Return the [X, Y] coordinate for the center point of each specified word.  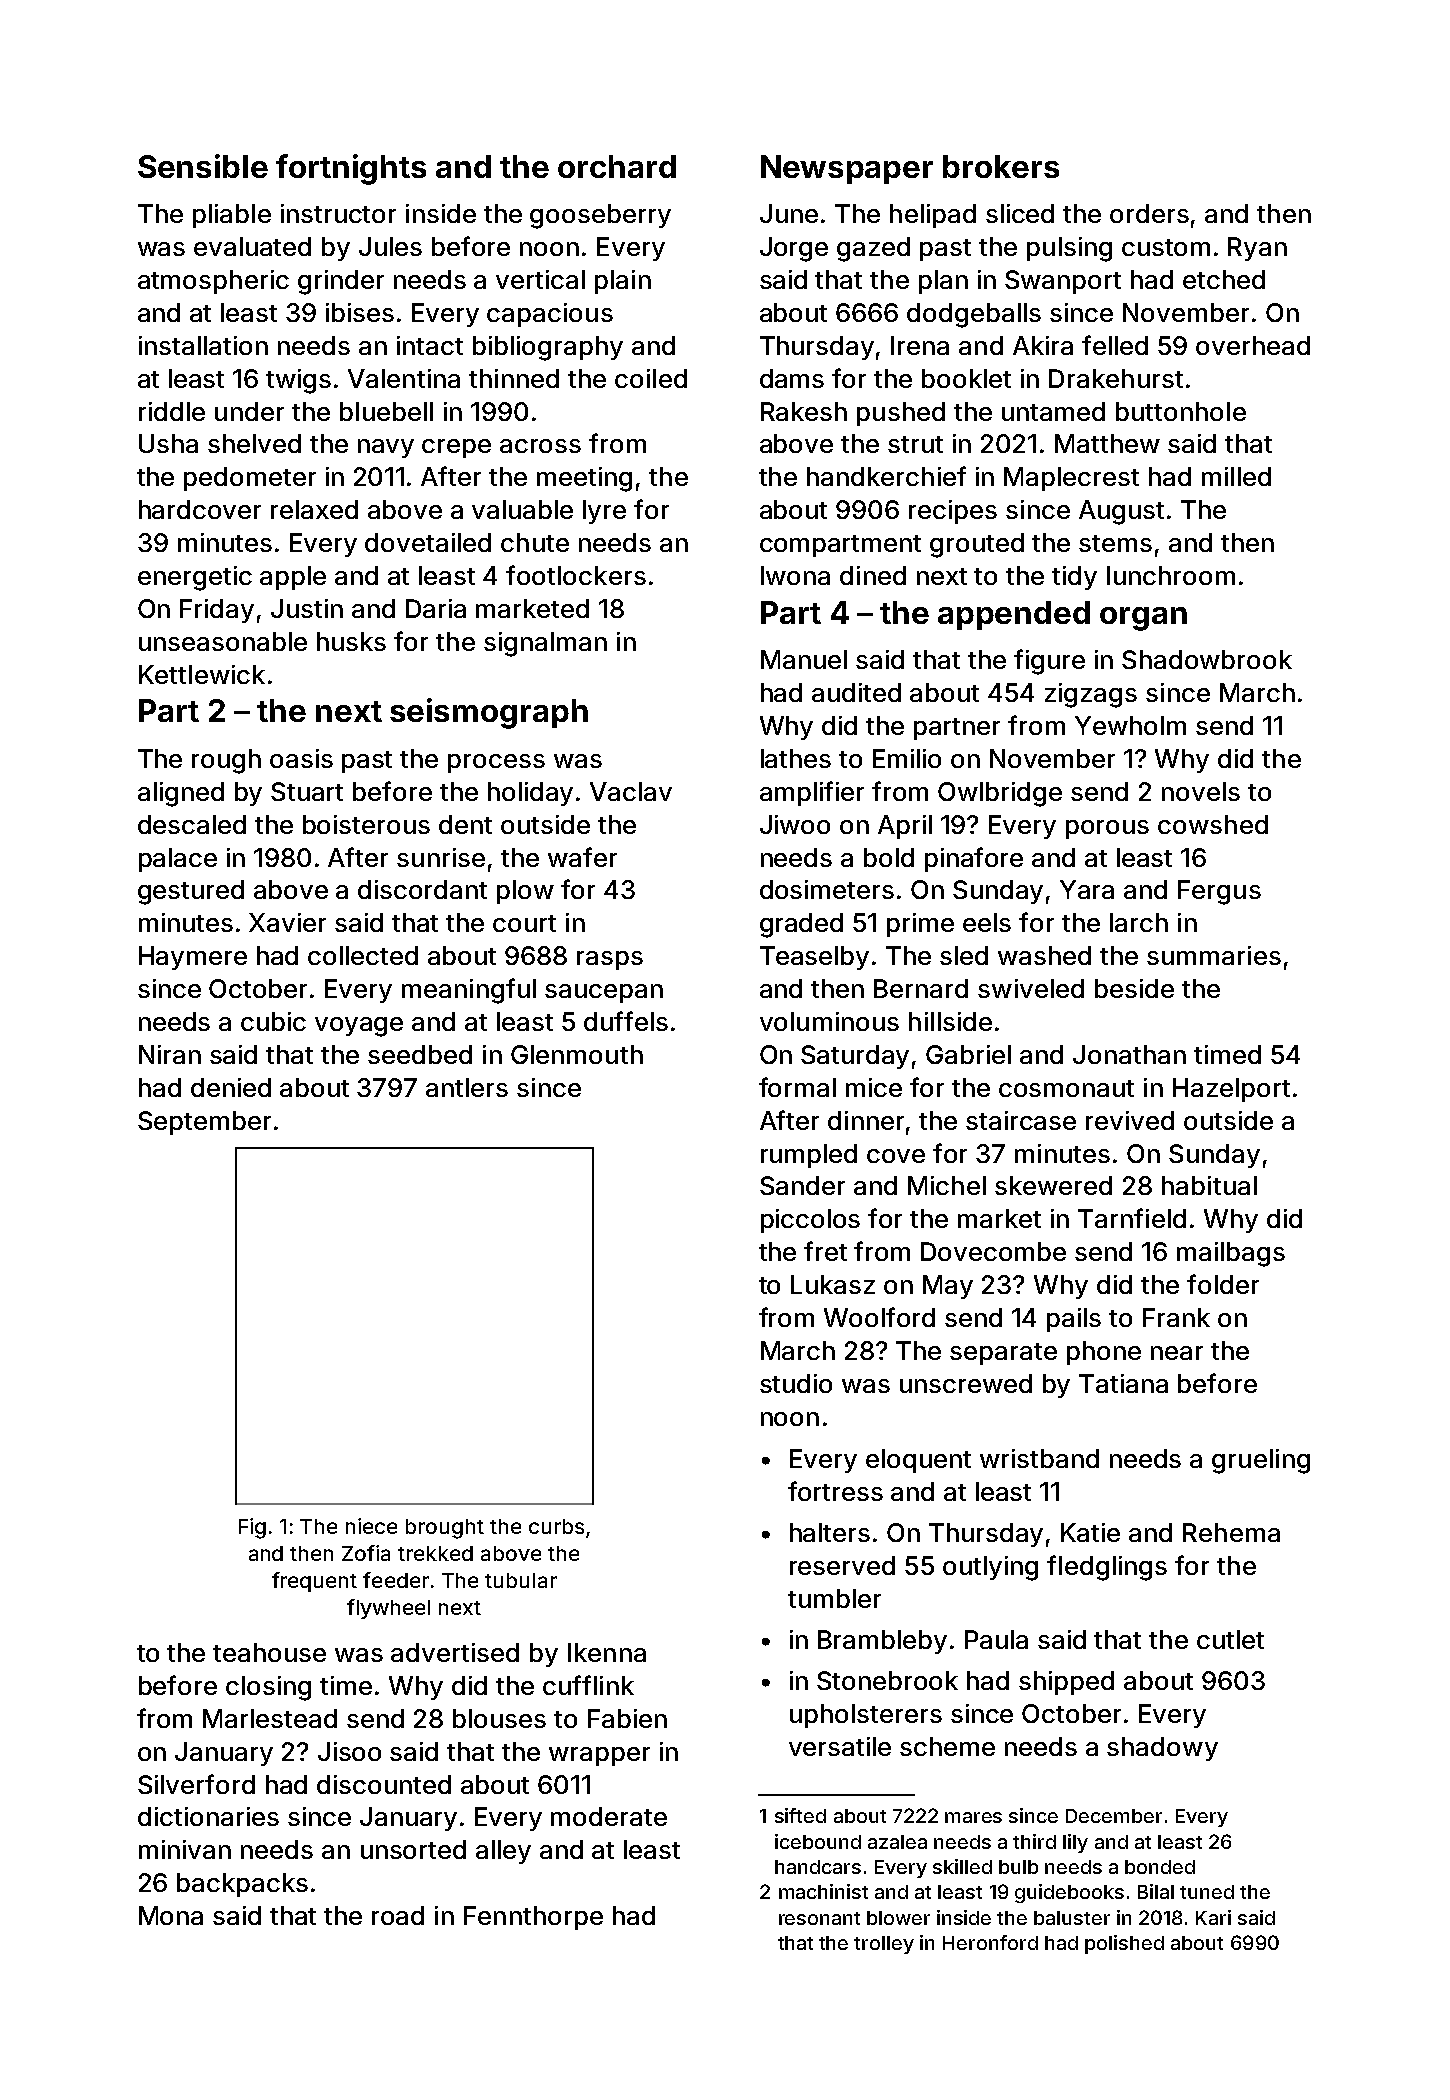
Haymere [193, 958]
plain [623, 282]
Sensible [203, 166]
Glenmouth [577, 1054]
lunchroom [1171, 575]
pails [1074, 1320]
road [398, 1915]
